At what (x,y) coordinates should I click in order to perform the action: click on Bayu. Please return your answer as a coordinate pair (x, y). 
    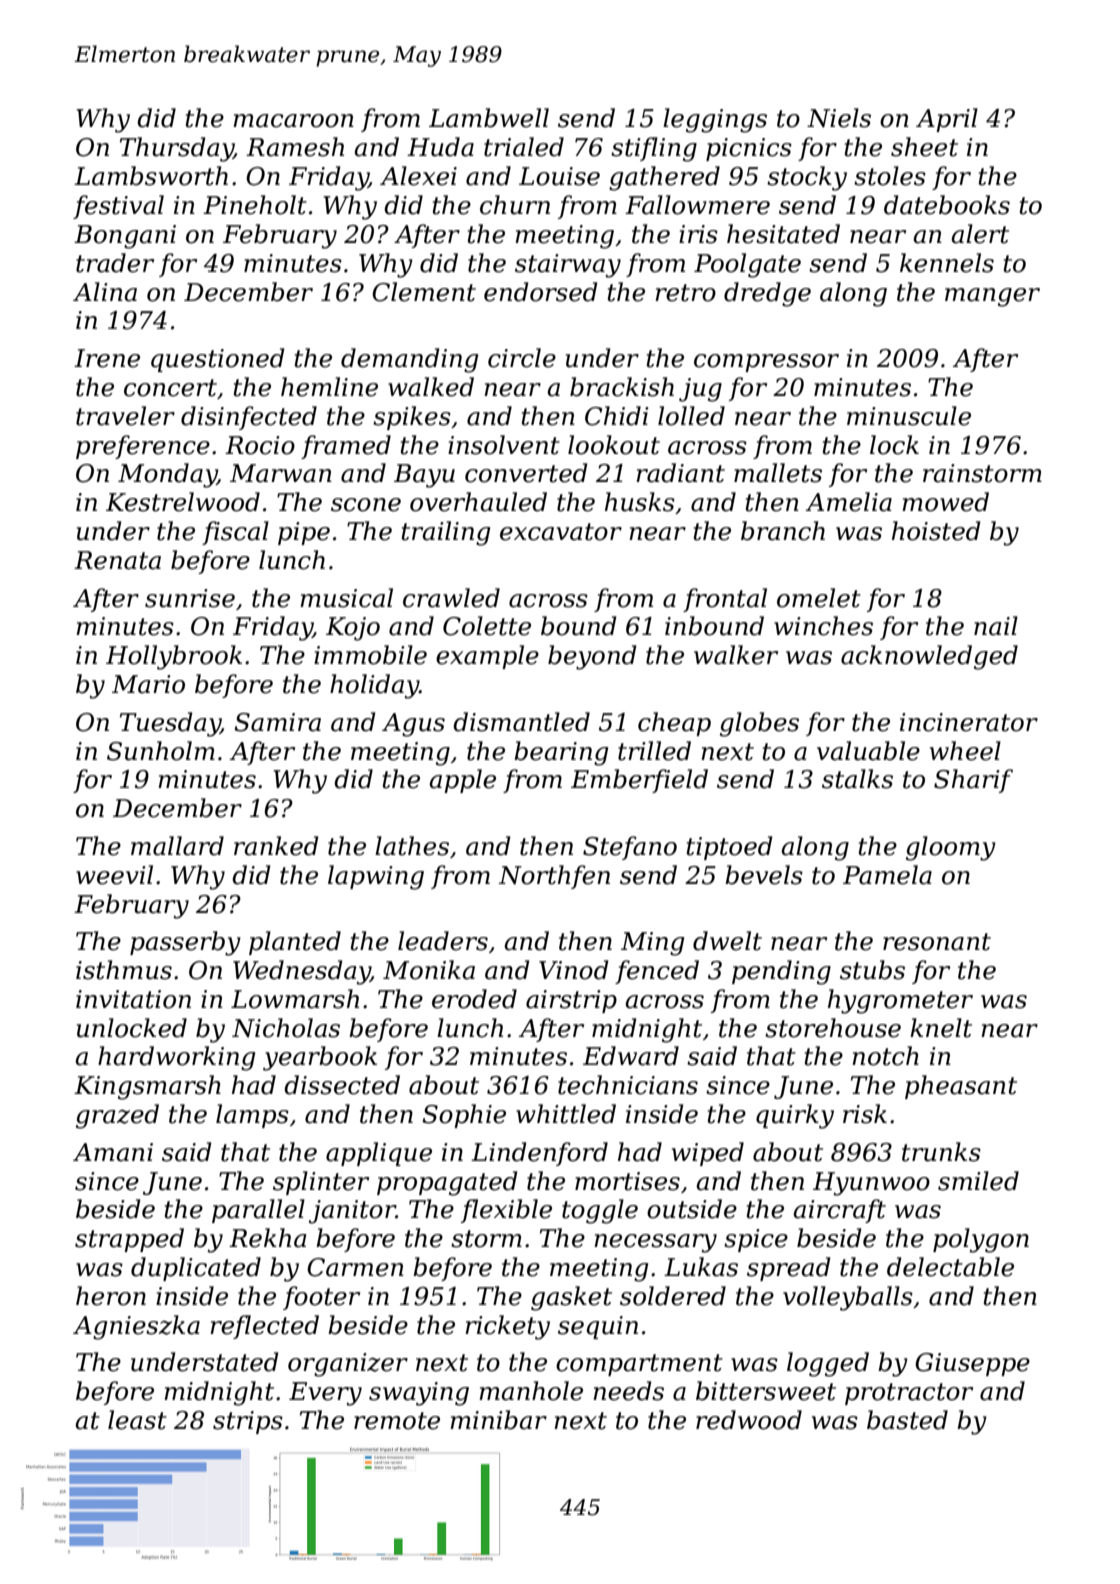
    Looking at the image, I should click on (424, 476).
